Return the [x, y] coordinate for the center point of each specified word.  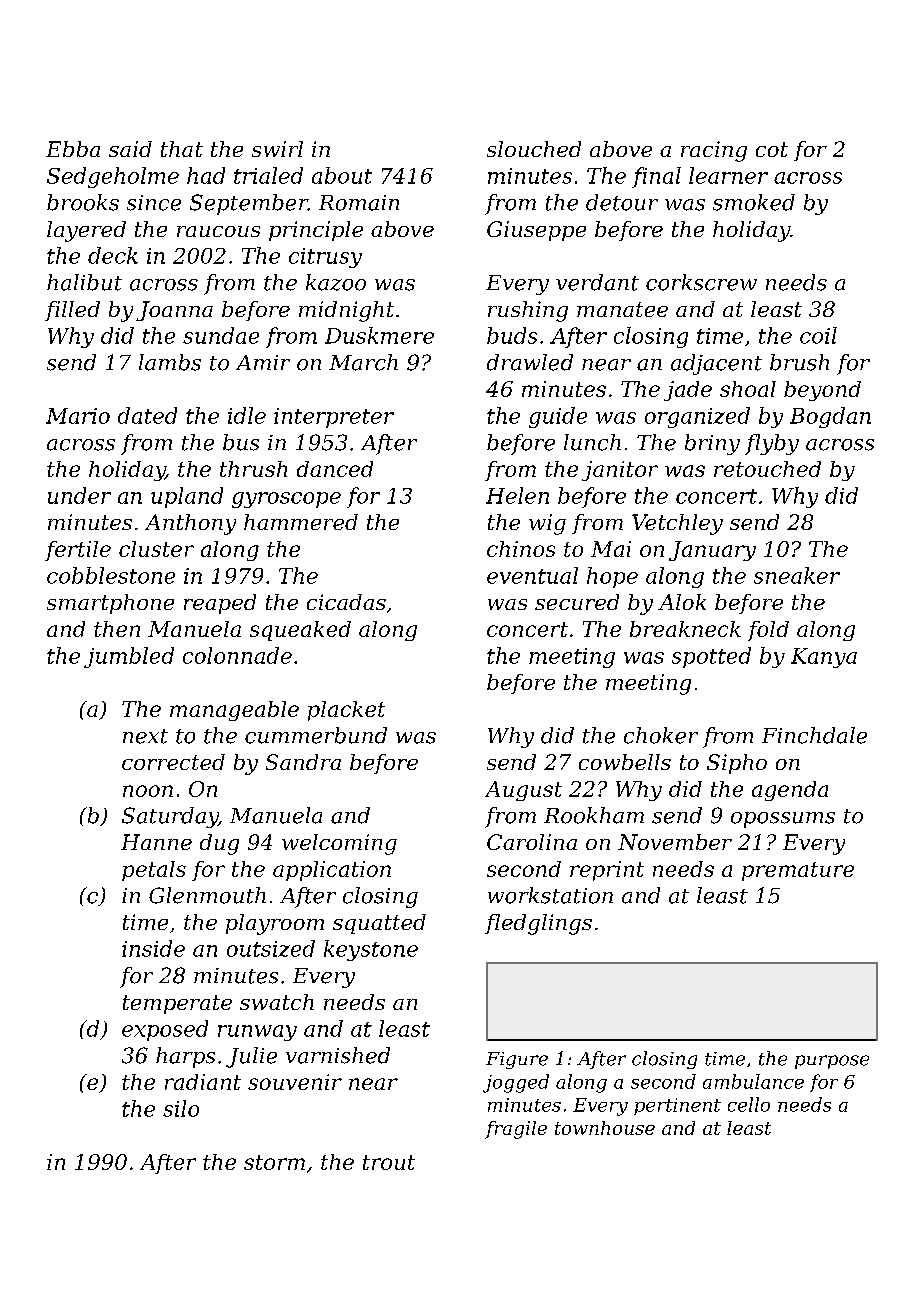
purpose [832, 1062]
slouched [534, 149]
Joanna [174, 311]
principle [316, 231]
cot [772, 149]
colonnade [237, 655]
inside [153, 948]
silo [181, 1108]
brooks [83, 202]
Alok [682, 602]
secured [577, 602]
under [79, 495]
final [656, 177]
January [712, 551]
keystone [371, 950]
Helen [517, 495]
